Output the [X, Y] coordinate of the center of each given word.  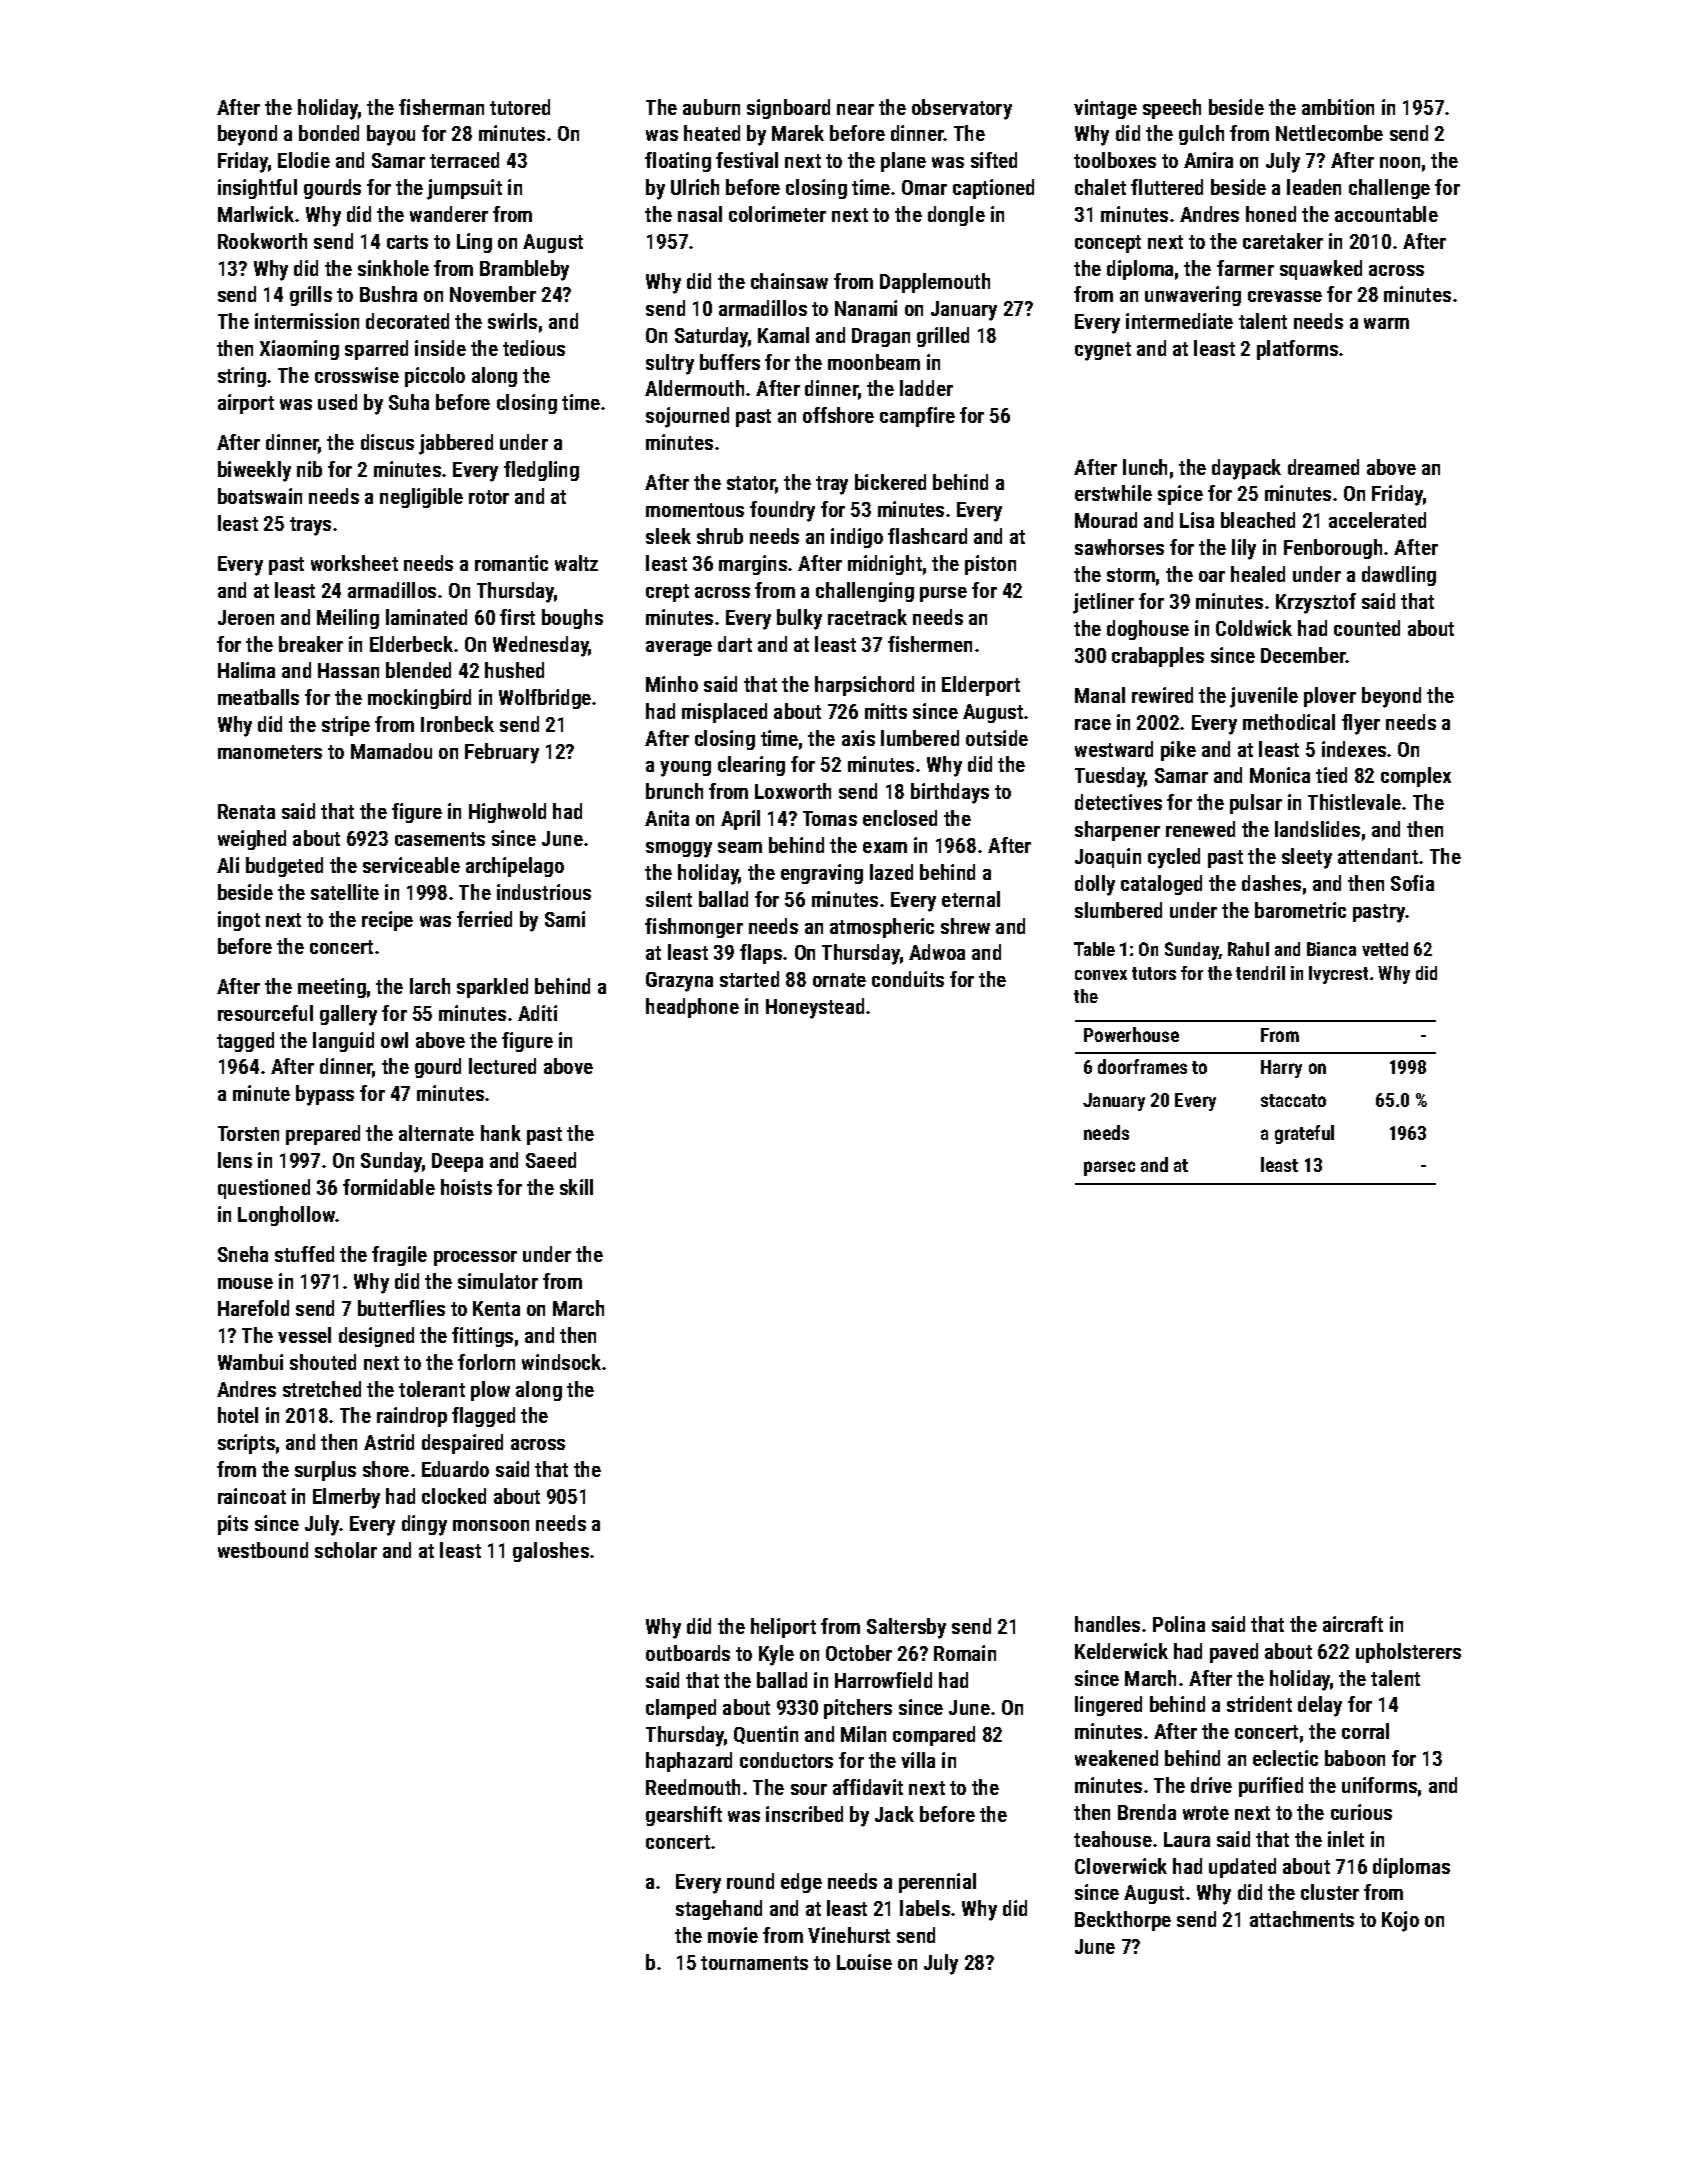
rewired [1162, 695]
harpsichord [864, 686]
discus [387, 442]
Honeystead [815, 1008]
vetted [1385, 949]
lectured [502, 1066]
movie [733, 1935]
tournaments [754, 1963]
